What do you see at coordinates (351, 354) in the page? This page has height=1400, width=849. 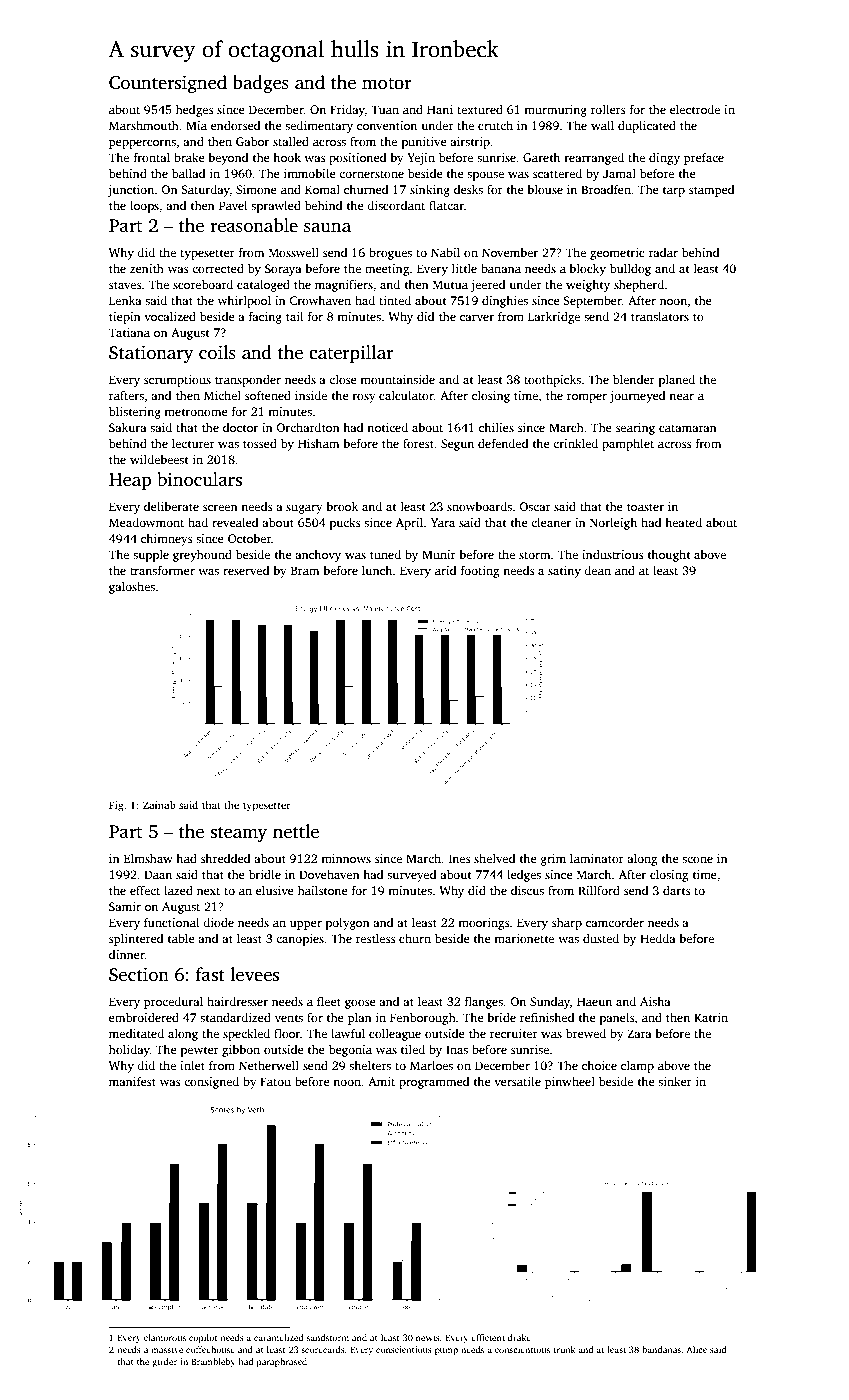 I see `caterpillar` at bounding box center [351, 354].
